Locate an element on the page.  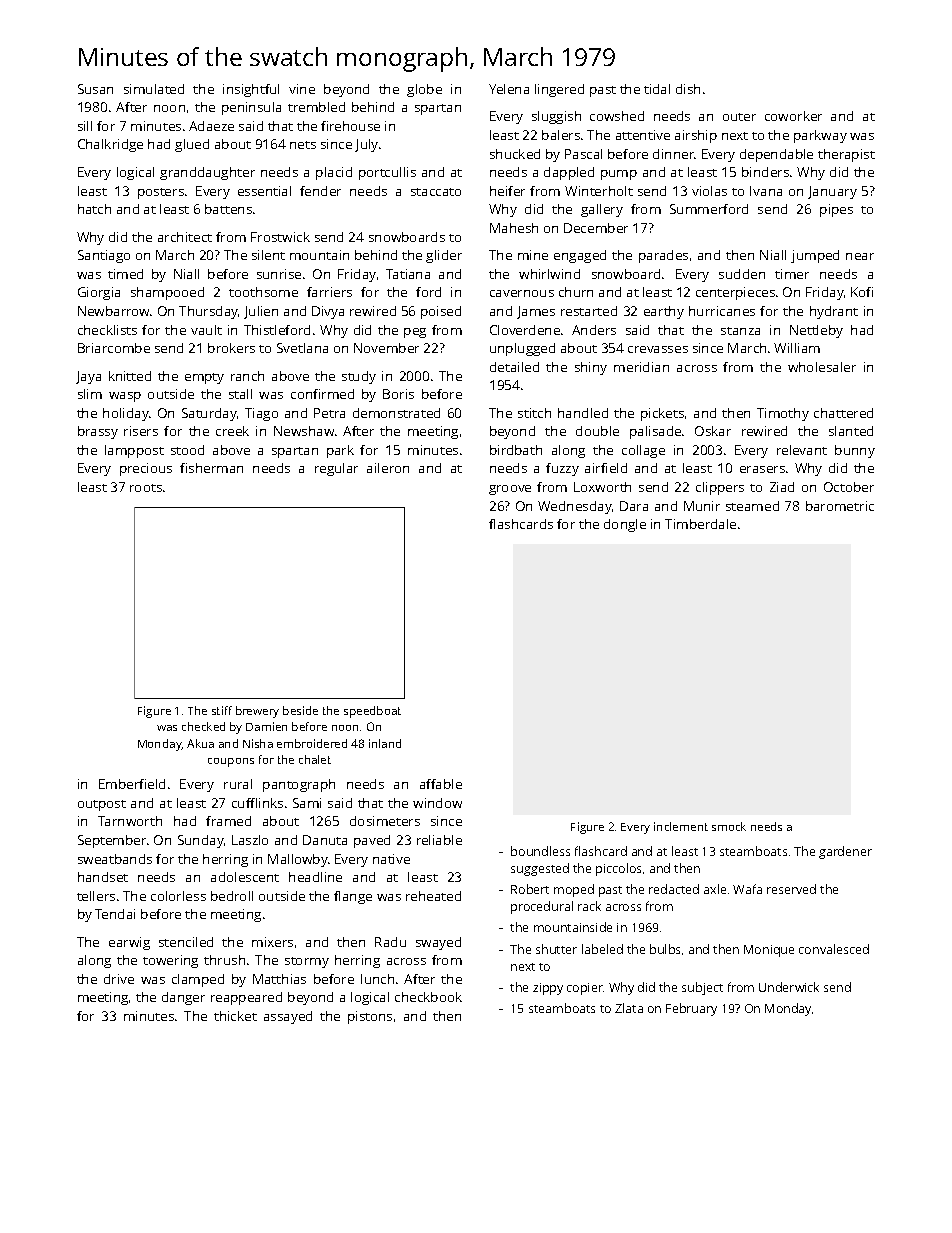
Julien is located at coordinates (261, 312).
